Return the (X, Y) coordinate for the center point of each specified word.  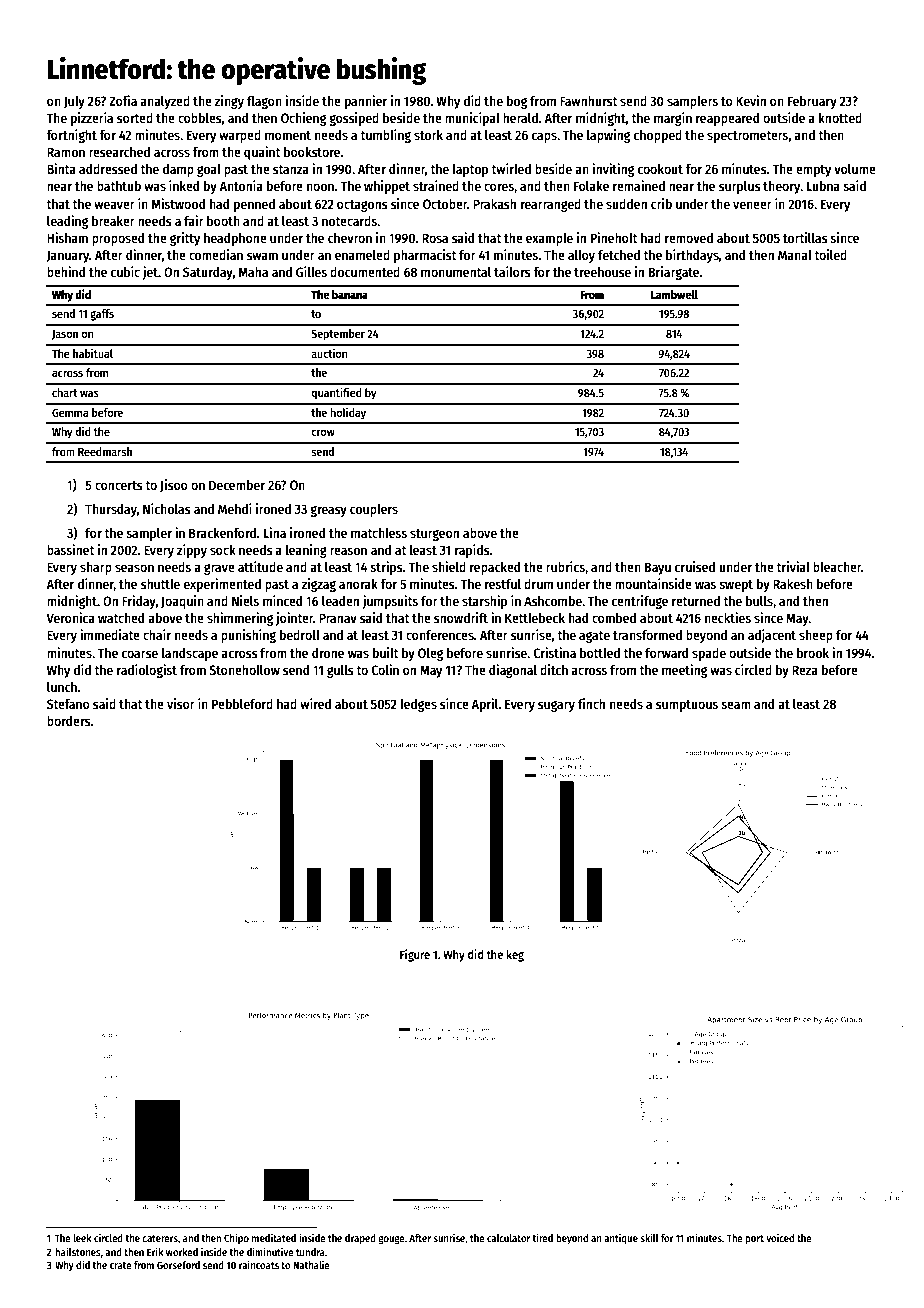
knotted (840, 118)
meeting (684, 671)
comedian (216, 254)
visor (181, 703)
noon (320, 187)
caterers (160, 1238)
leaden (340, 601)
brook (813, 653)
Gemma (70, 412)
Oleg (430, 654)
